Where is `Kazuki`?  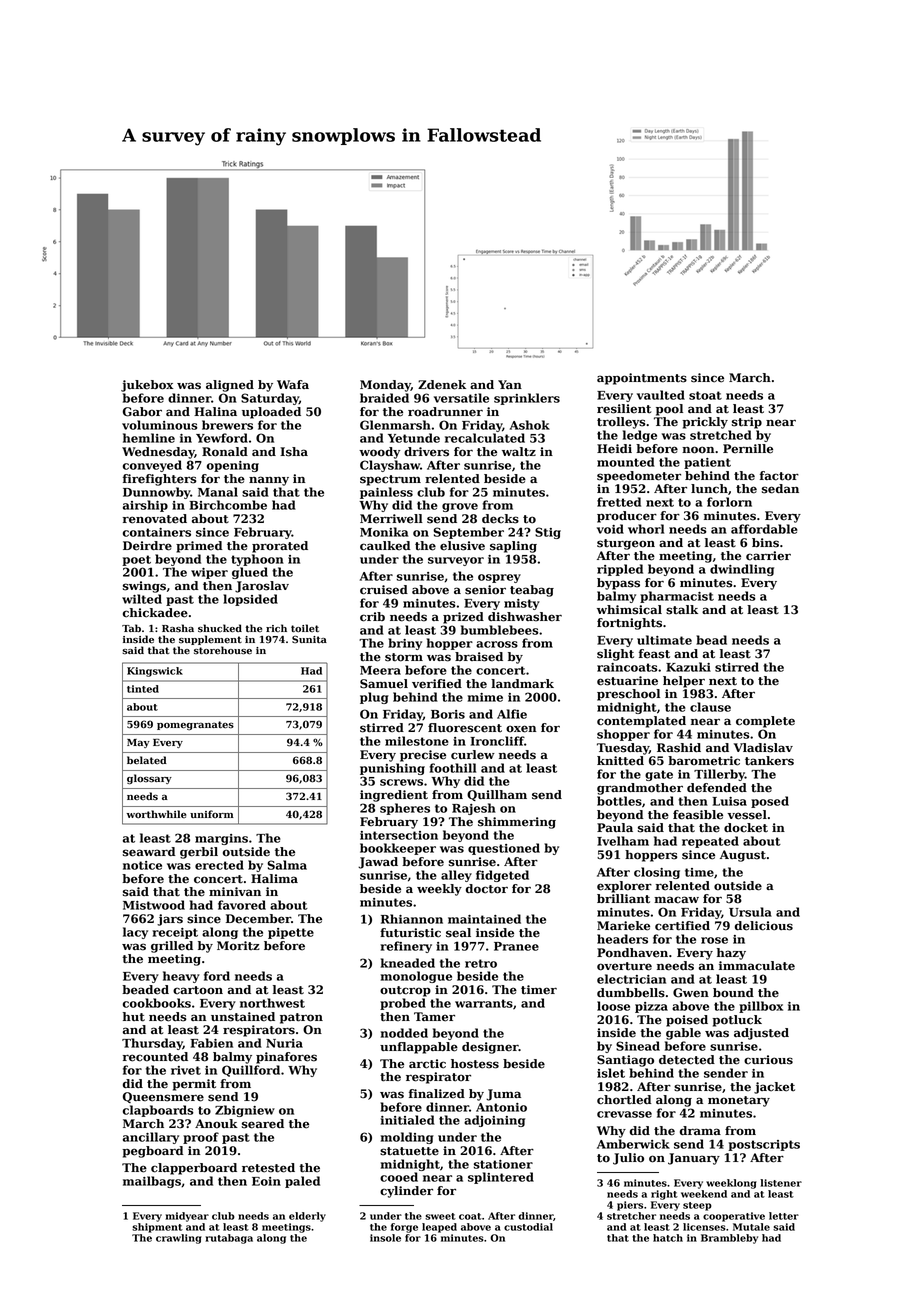
Kazuki is located at coordinates (688, 667).
